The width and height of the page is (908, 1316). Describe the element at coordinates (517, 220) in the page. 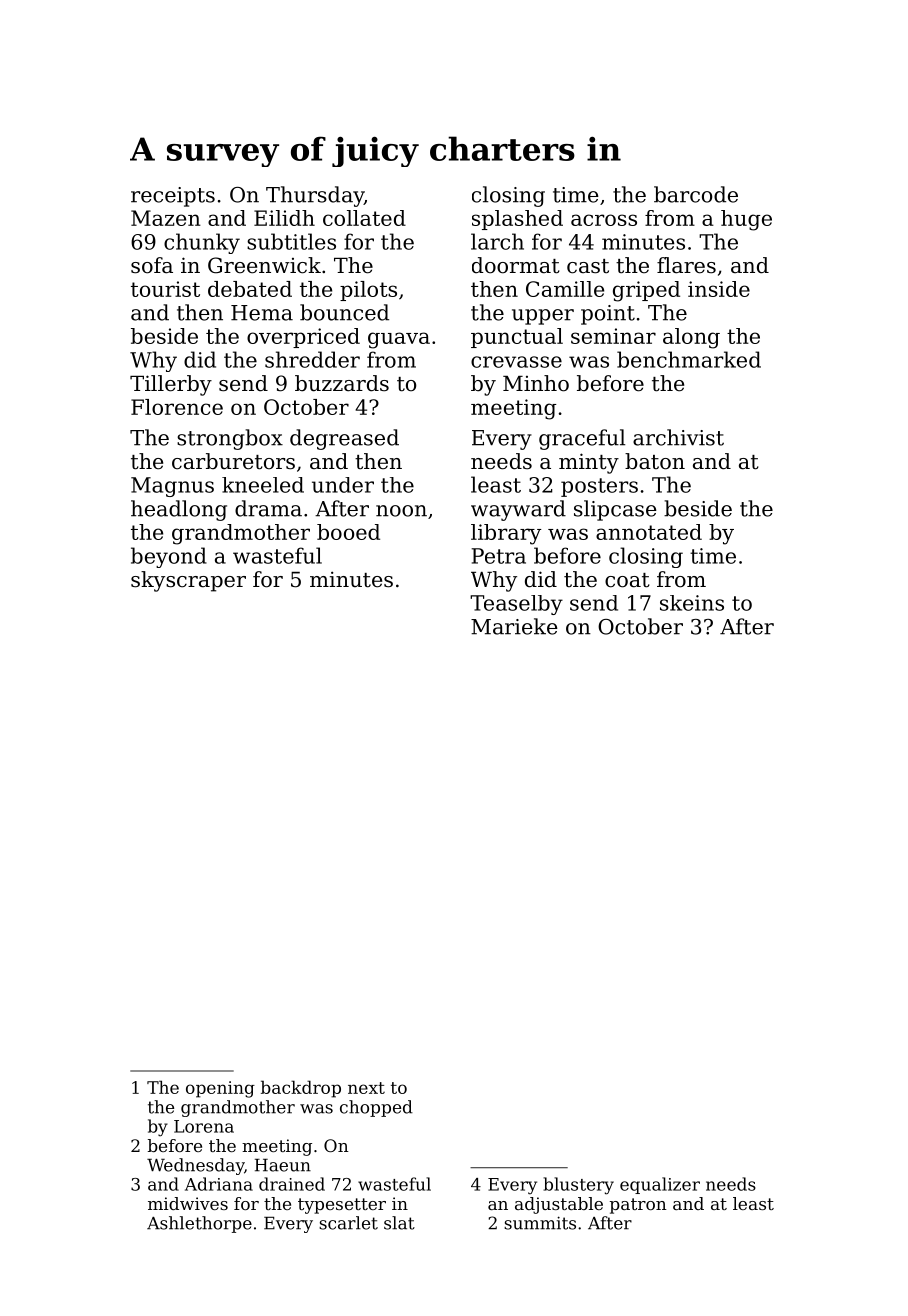

I see `splashed` at that location.
